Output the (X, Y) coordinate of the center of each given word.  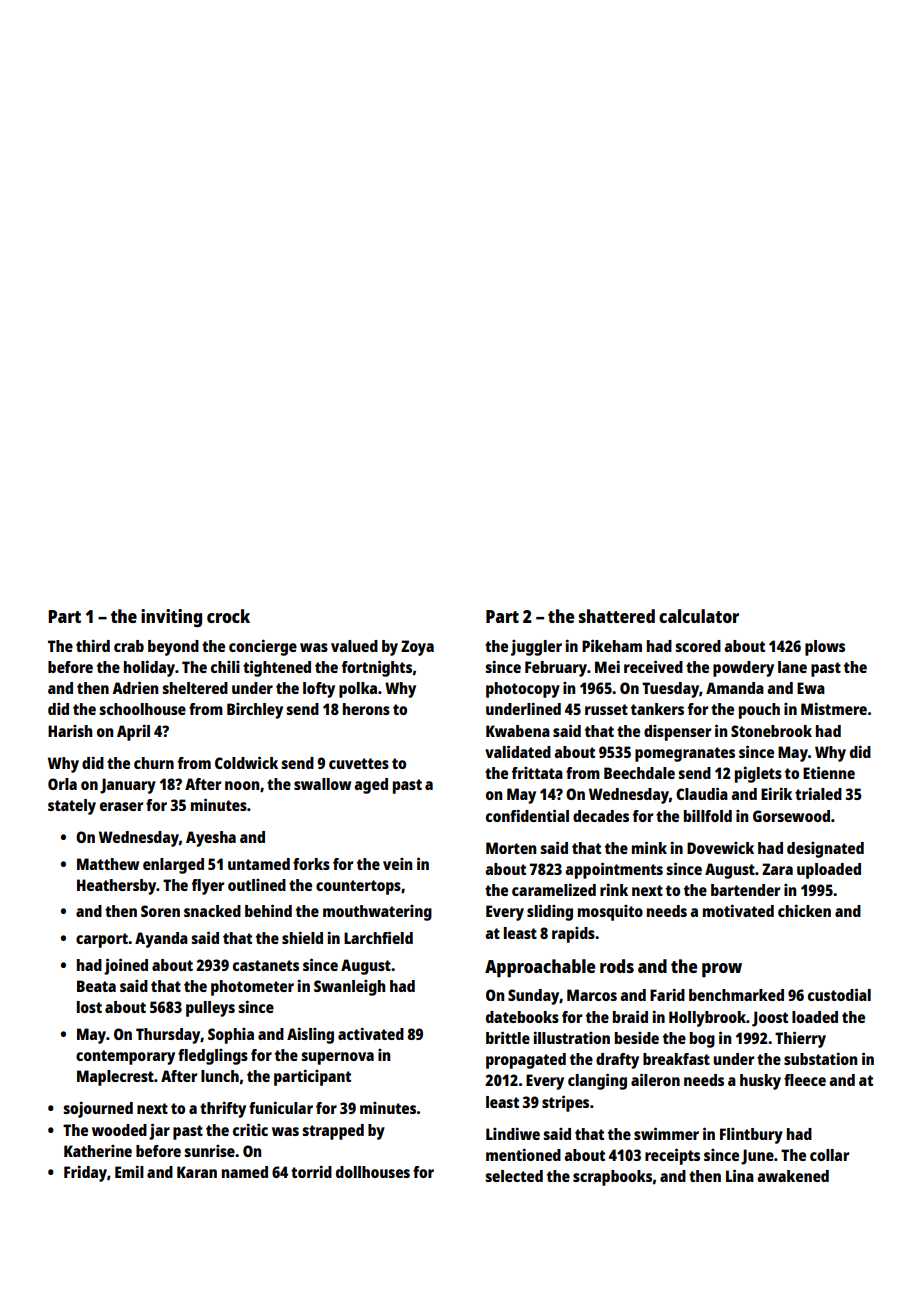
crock (228, 616)
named (245, 1172)
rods (617, 966)
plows (825, 648)
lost (89, 1007)
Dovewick (720, 848)
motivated (738, 910)
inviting (171, 618)
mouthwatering (377, 913)
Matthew (108, 864)
